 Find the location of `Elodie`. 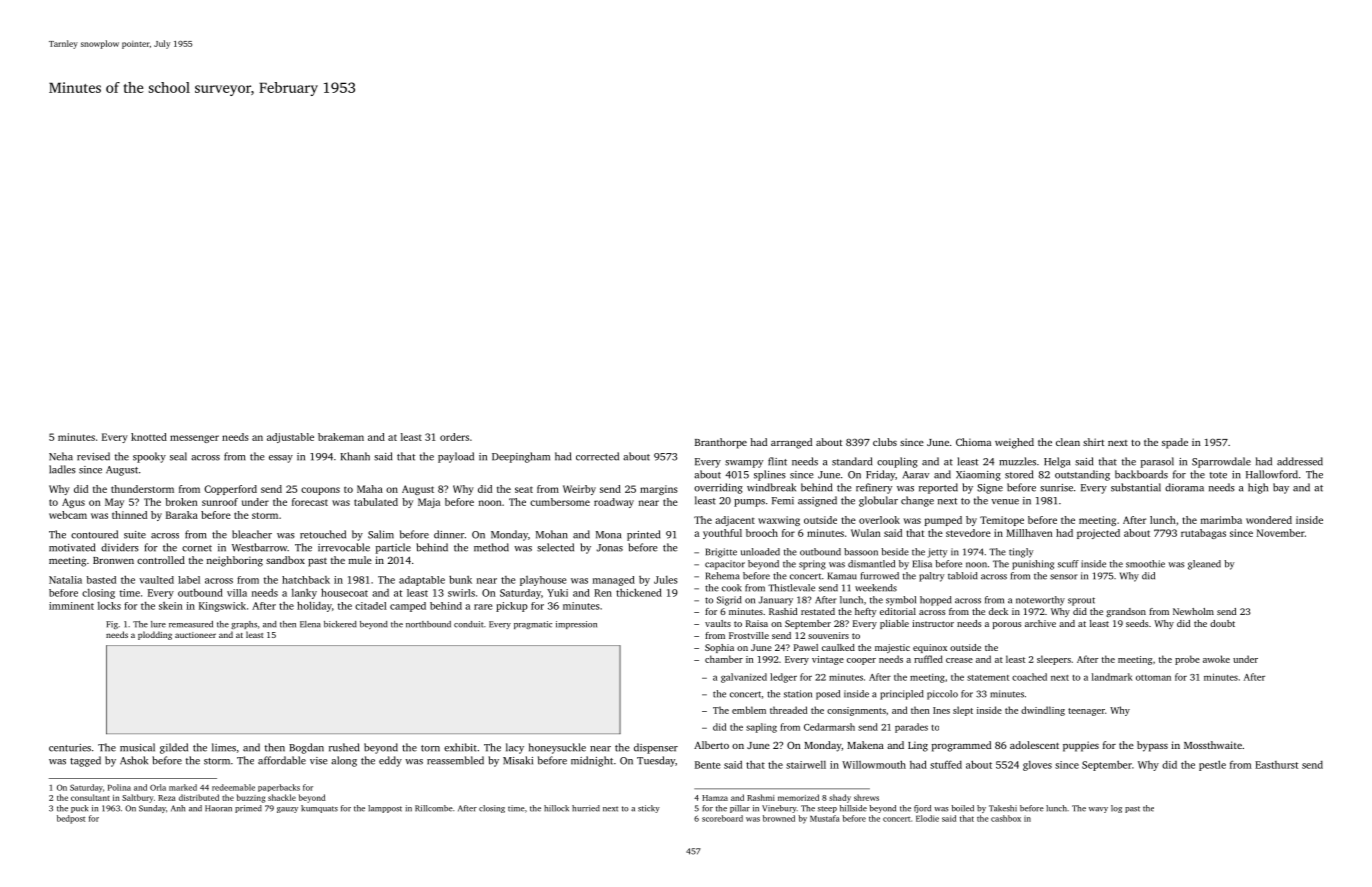

Elodie is located at coordinates (927, 818).
